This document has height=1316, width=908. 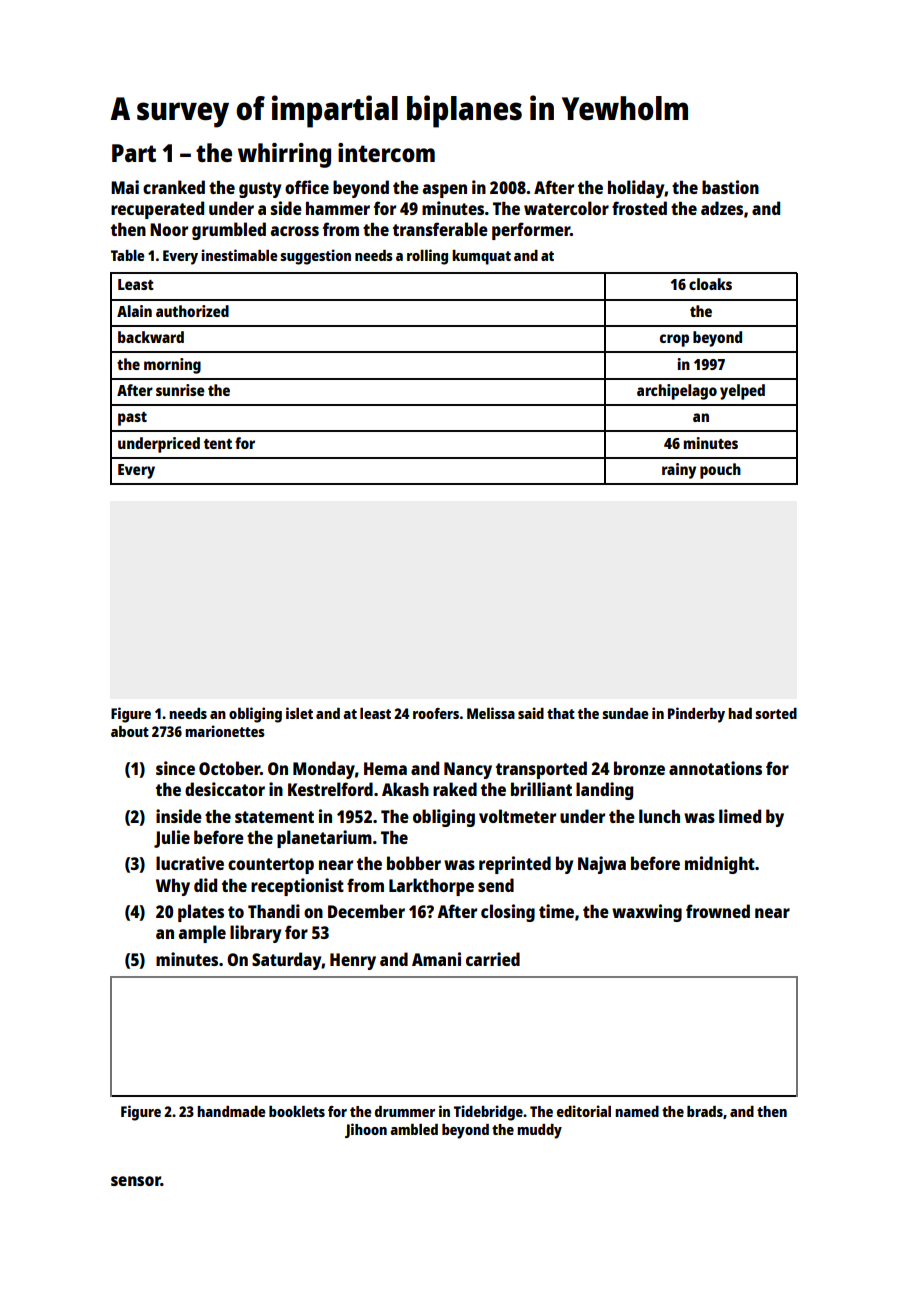 I want to click on Pinderby, so click(x=696, y=715).
